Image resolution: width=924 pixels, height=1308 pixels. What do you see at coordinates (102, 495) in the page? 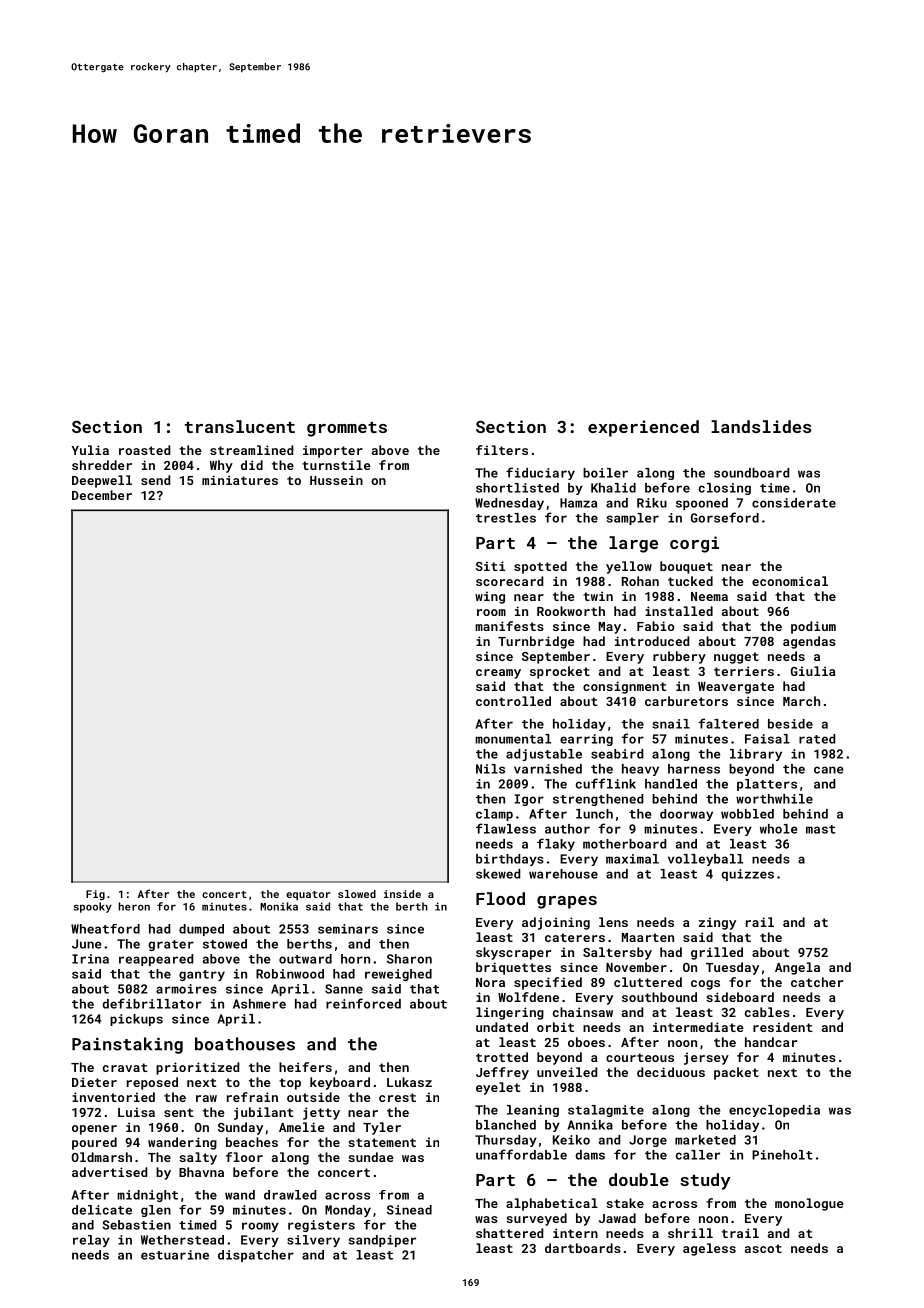
I see `December` at bounding box center [102, 495].
